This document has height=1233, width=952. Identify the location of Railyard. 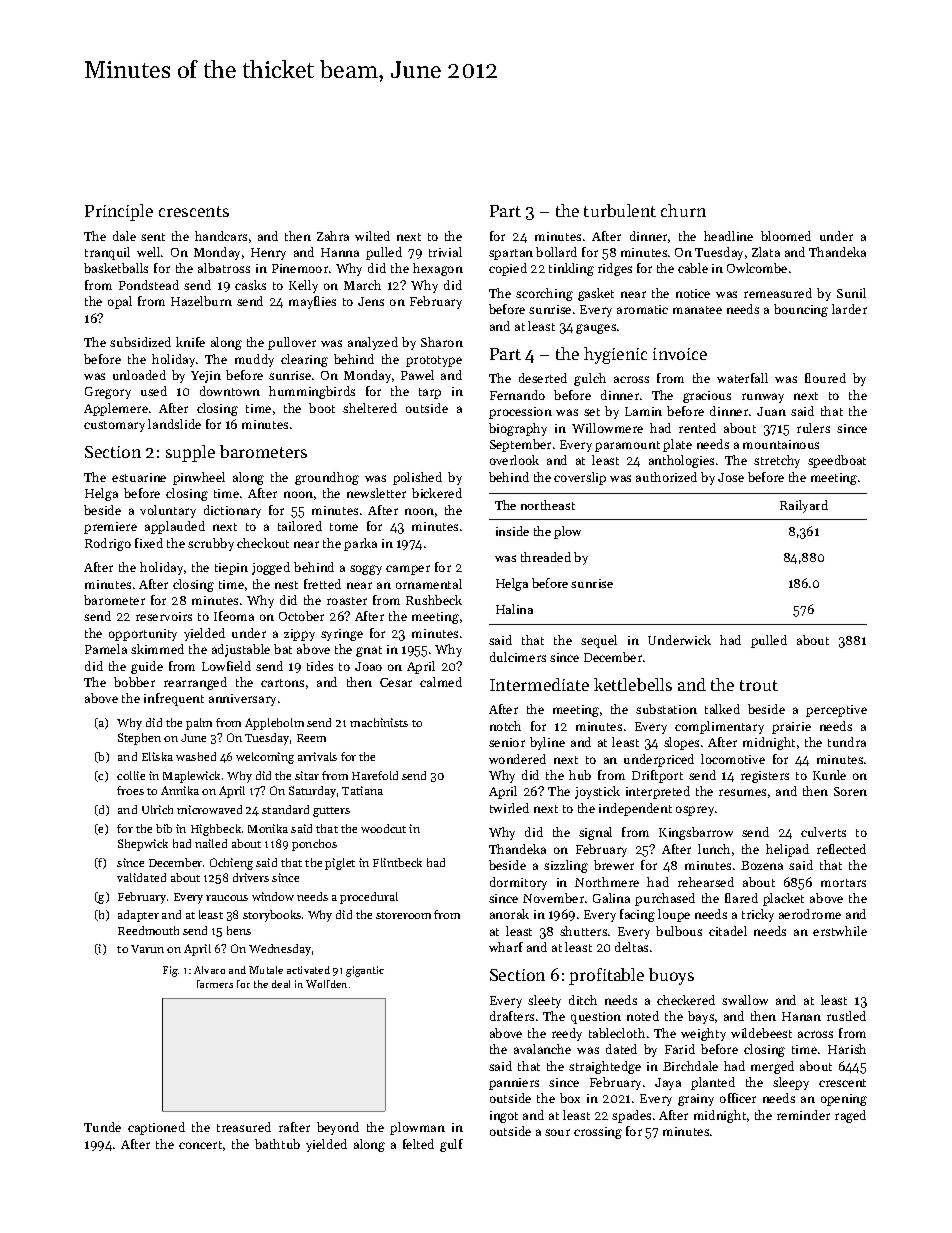
(804, 506).
